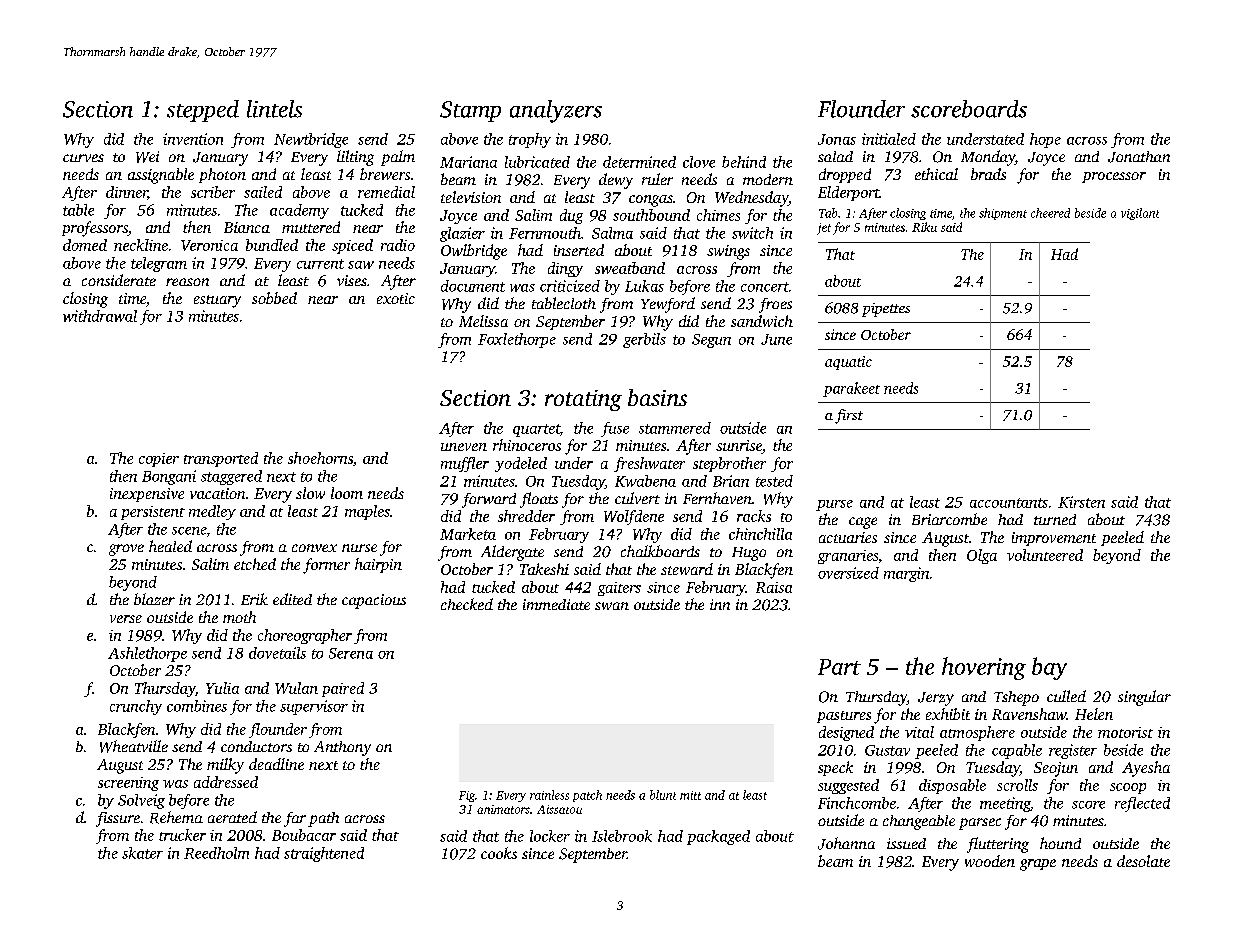 Image resolution: width=1233 pixels, height=952 pixels. What do you see at coordinates (848, 363) in the page?
I see `aquatic` at bounding box center [848, 363].
